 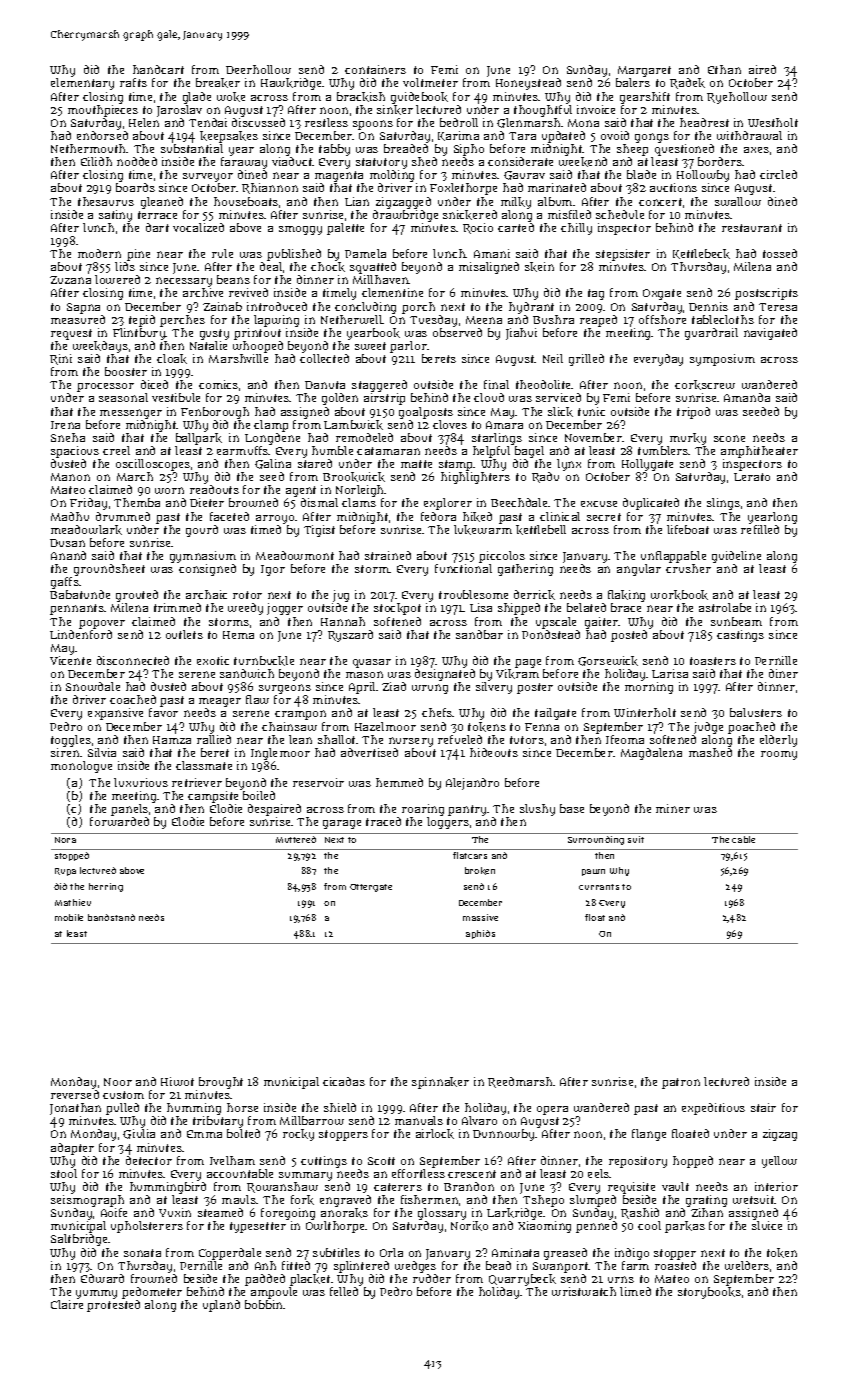 I want to click on favor, so click(x=163, y=712).
